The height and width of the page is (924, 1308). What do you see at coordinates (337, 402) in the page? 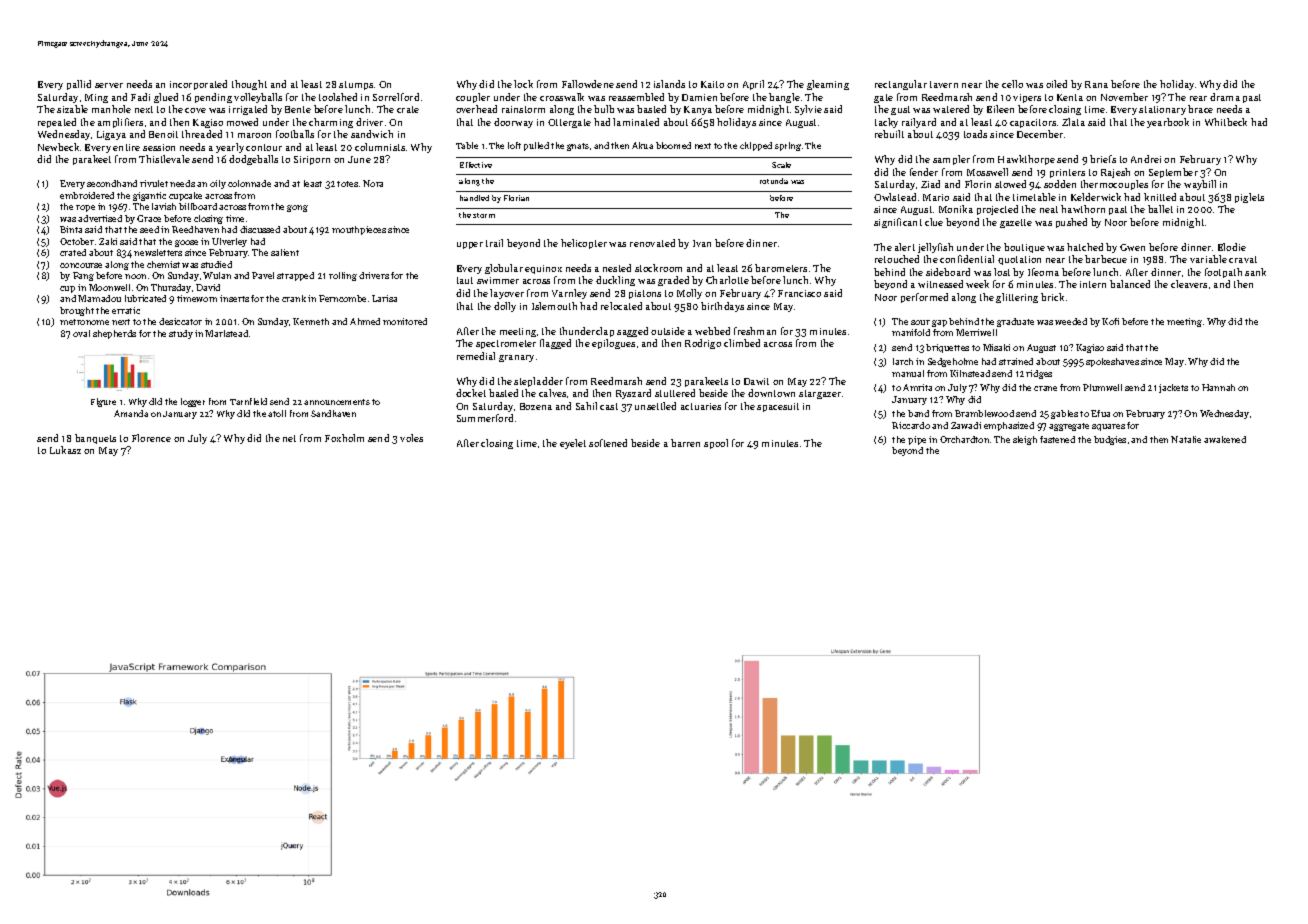
I see `announcements` at bounding box center [337, 402].
